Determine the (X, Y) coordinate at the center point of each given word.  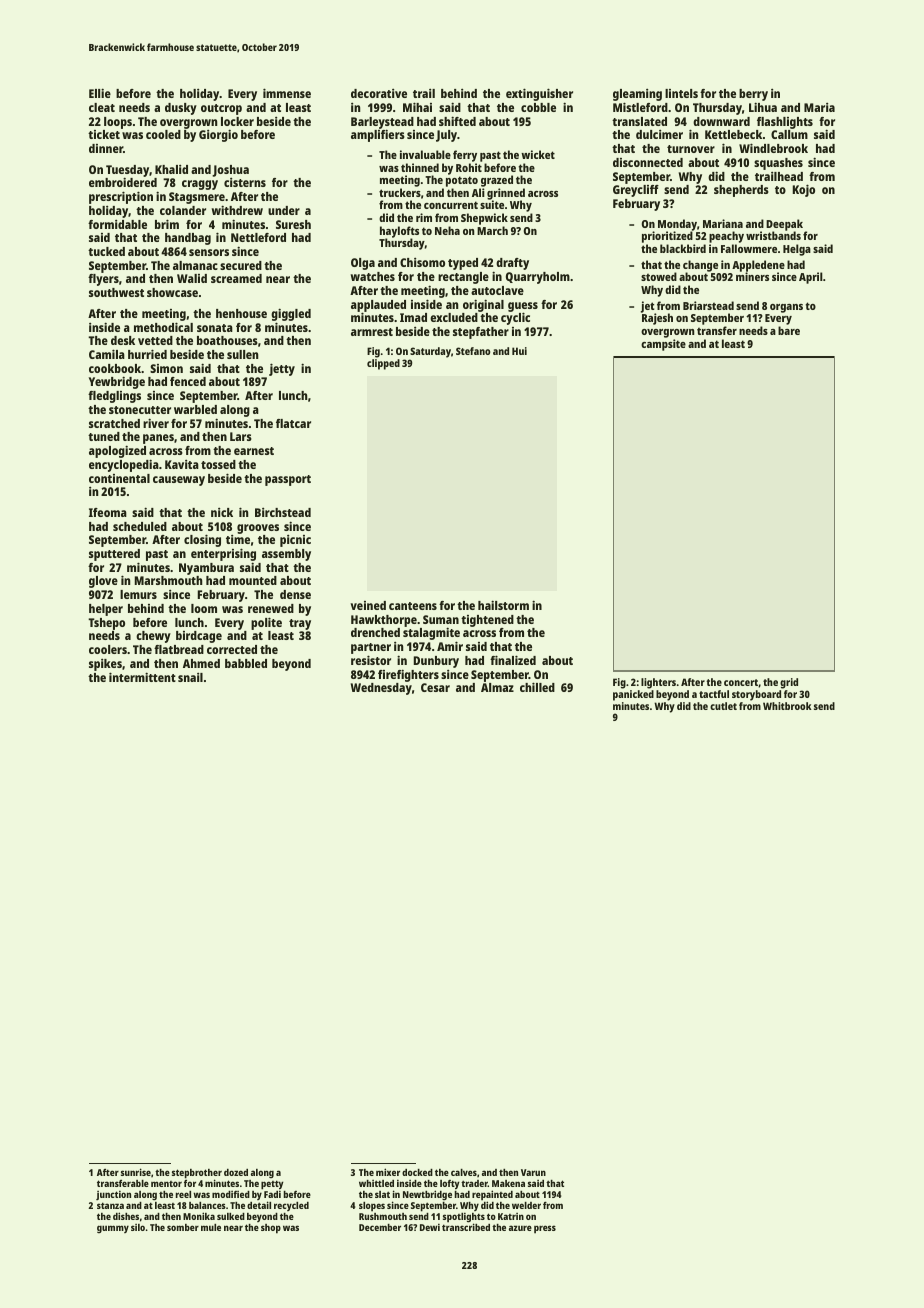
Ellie (100, 93)
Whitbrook (787, 706)
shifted (457, 121)
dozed (236, 1172)
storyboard (756, 695)
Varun (533, 1172)
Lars (241, 436)
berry (753, 95)
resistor (371, 660)
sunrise (136, 1172)
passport (288, 480)
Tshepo (106, 624)
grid (789, 683)
